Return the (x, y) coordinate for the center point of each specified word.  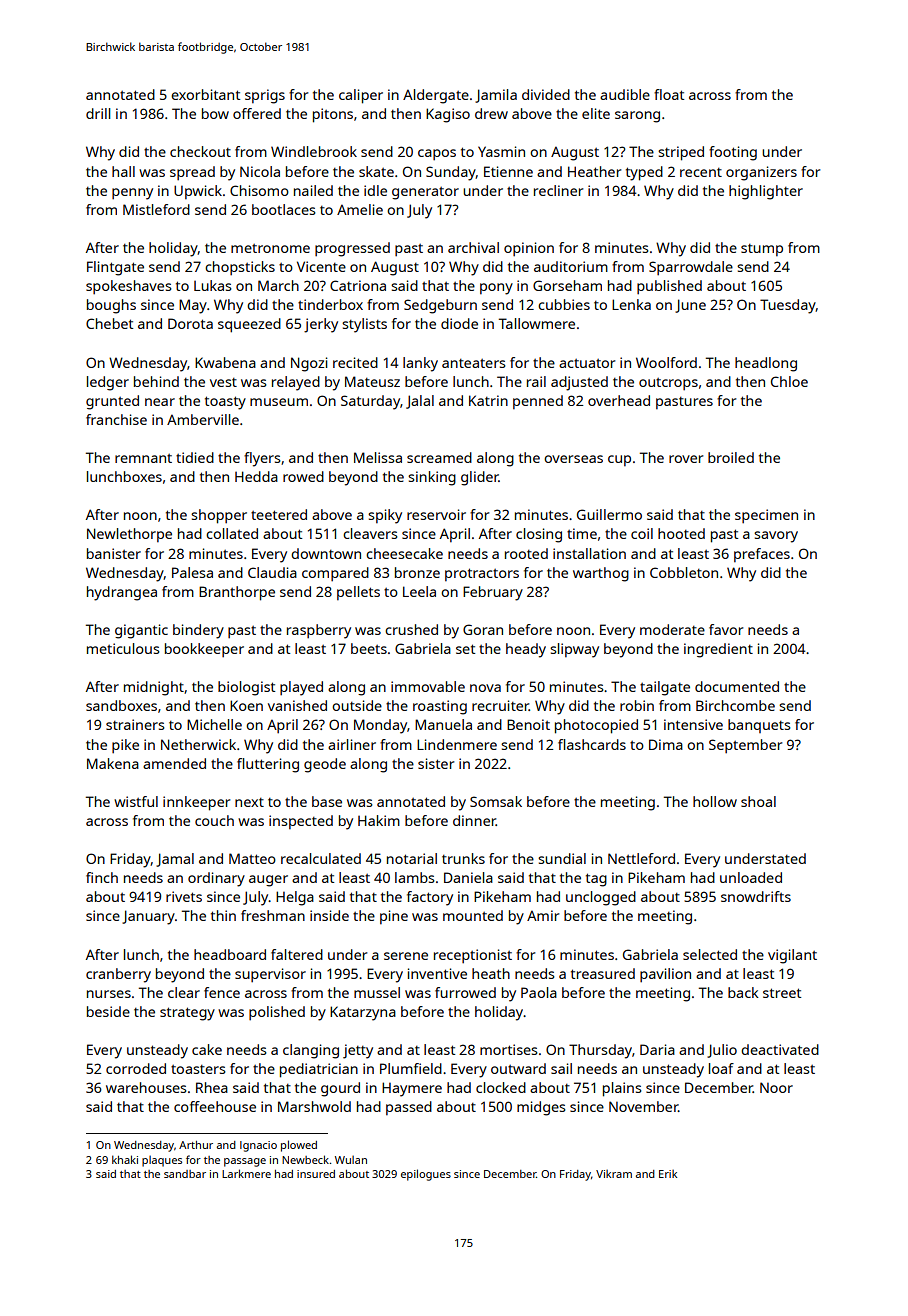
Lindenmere (457, 744)
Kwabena (225, 362)
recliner (558, 190)
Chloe (789, 381)
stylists (364, 325)
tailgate (665, 688)
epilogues (426, 1175)
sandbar (185, 1174)
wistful (136, 801)
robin (637, 705)
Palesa (192, 572)
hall (123, 171)
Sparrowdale (691, 268)
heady (526, 650)
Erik (668, 1174)
